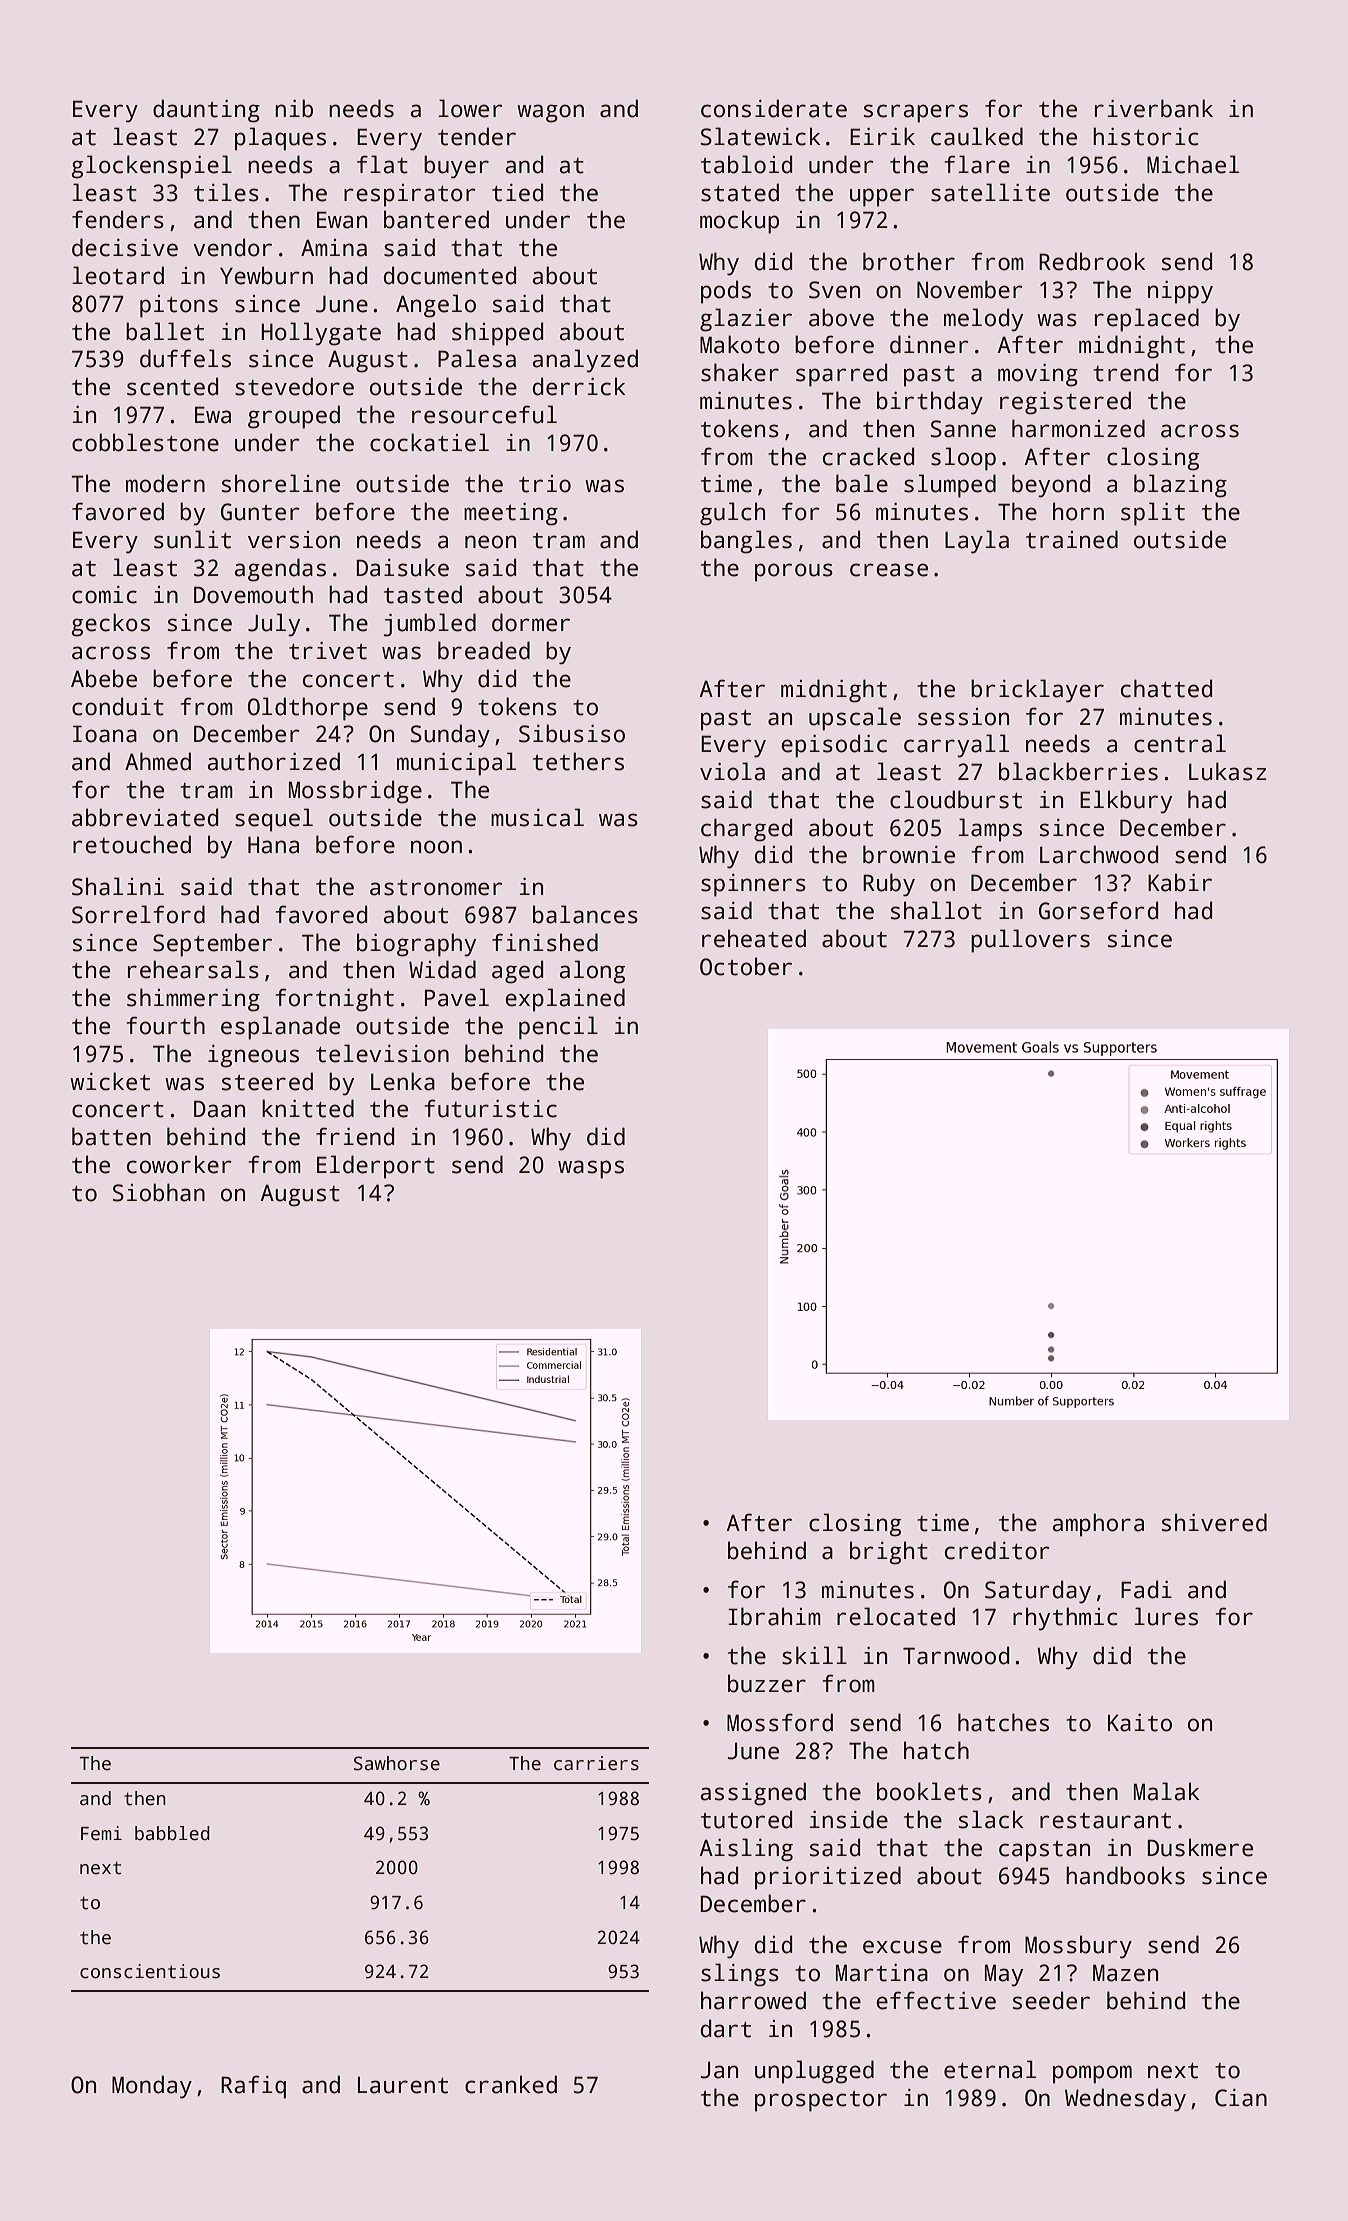 This screenshot has height=2221, width=1348. What do you see at coordinates (1166, 1791) in the screenshot?
I see `Malak` at bounding box center [1166, 1791].
